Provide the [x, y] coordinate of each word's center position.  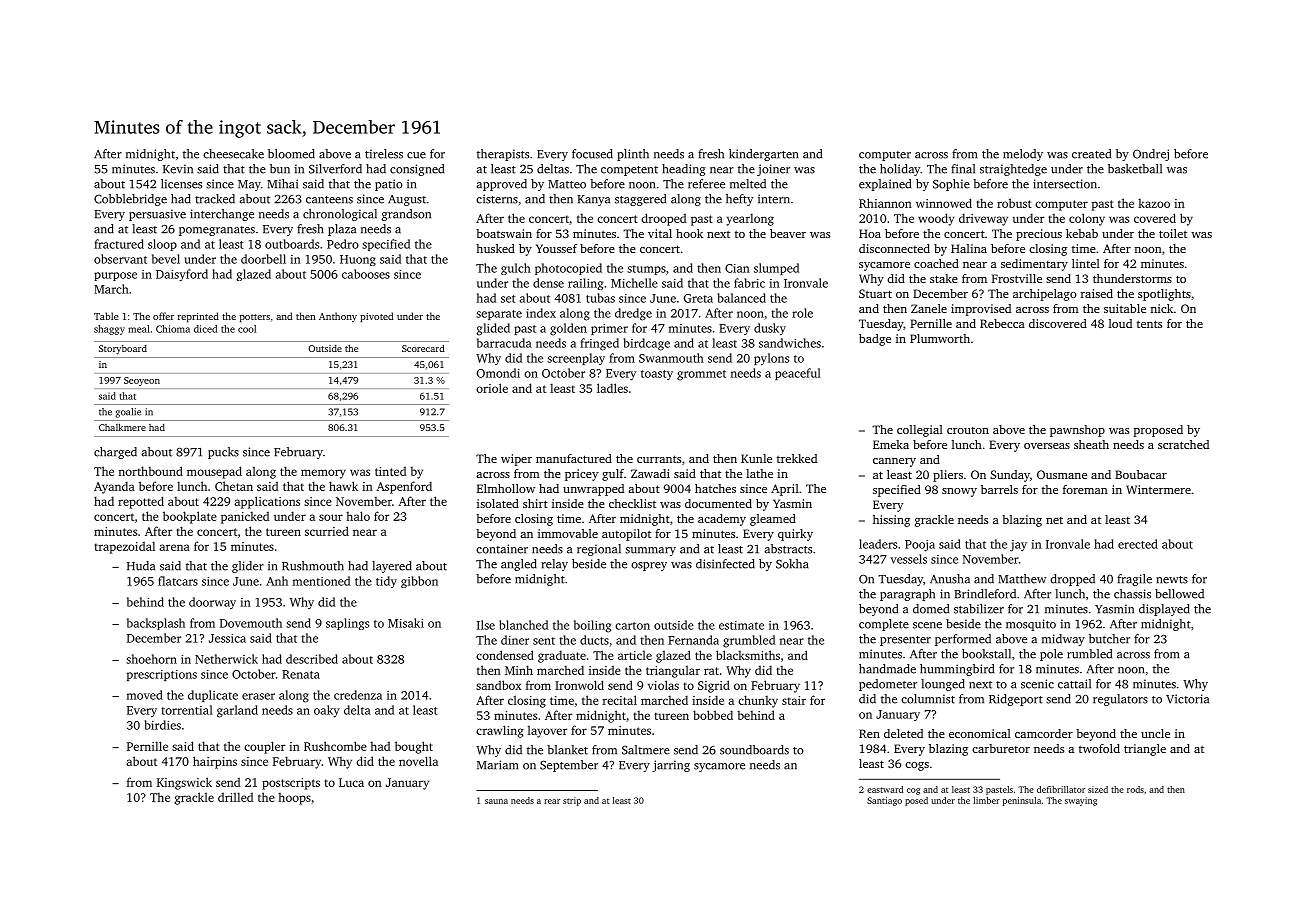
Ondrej [1151, 155]
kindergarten [763, 155]
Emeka [891, 444]
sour [331, 517]
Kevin [178, 169]
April [785, 490]
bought [414, 747]
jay [1018, 546]
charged [115, 453]
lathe [759, 473]
